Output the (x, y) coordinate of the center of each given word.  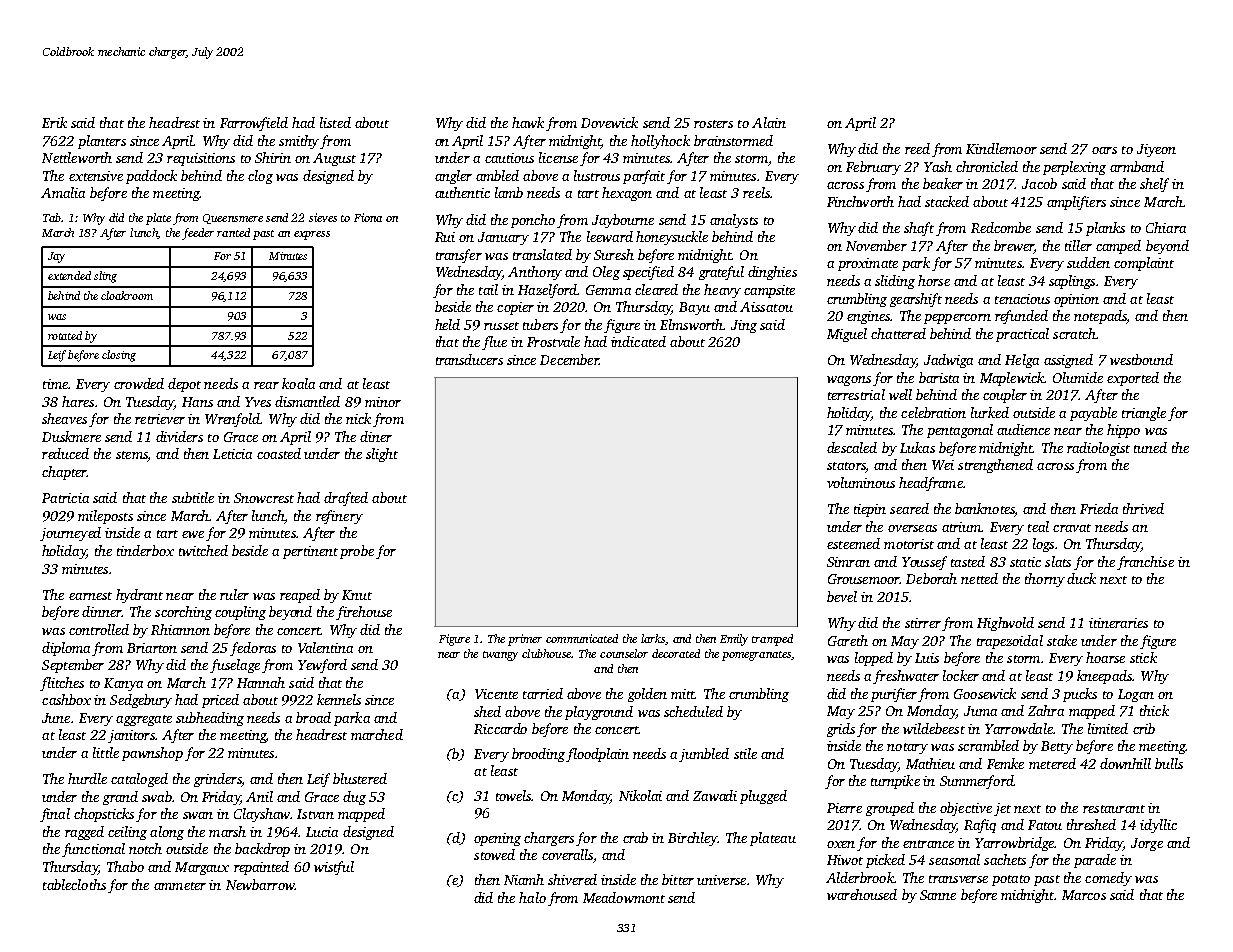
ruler (234, 594)
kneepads (1104, 677)
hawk (528, 122)
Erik (54, 122)
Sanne (938, 895)
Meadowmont (624, 897)
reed (917, 148)
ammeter (180, 886)
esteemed (853, 543)
